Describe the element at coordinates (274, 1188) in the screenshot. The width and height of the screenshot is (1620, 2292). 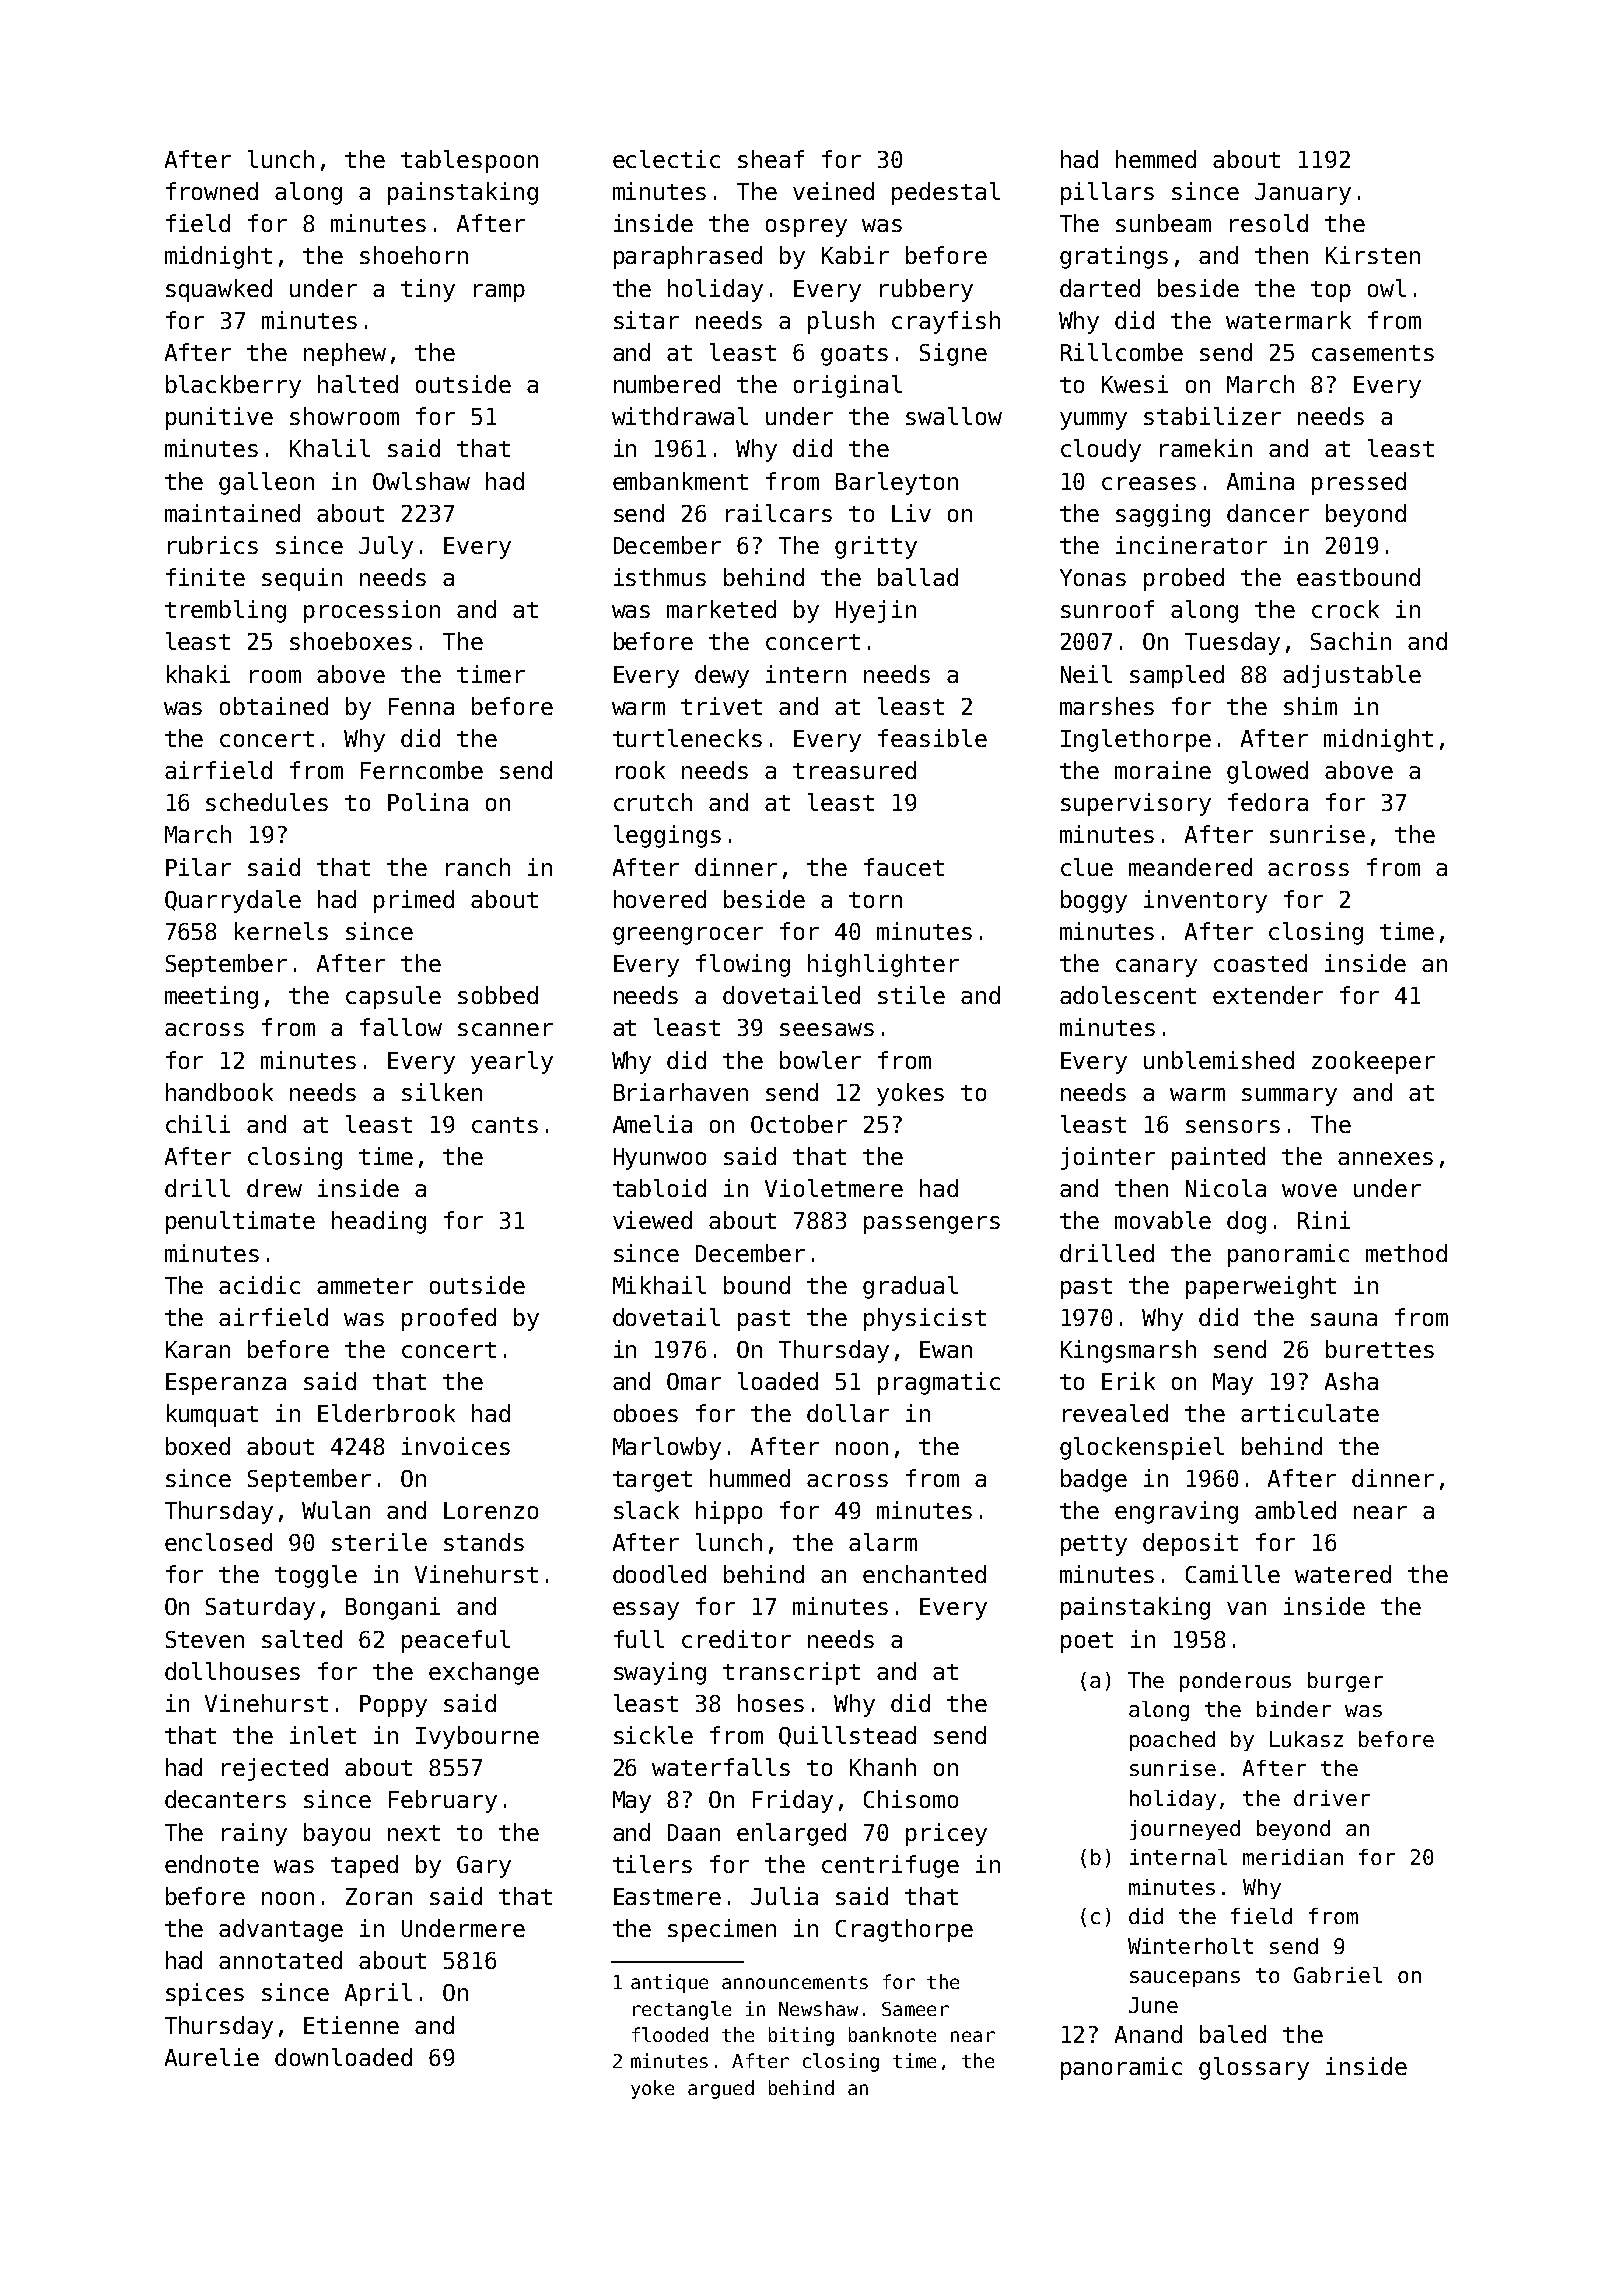
I see `drew` at that location.
